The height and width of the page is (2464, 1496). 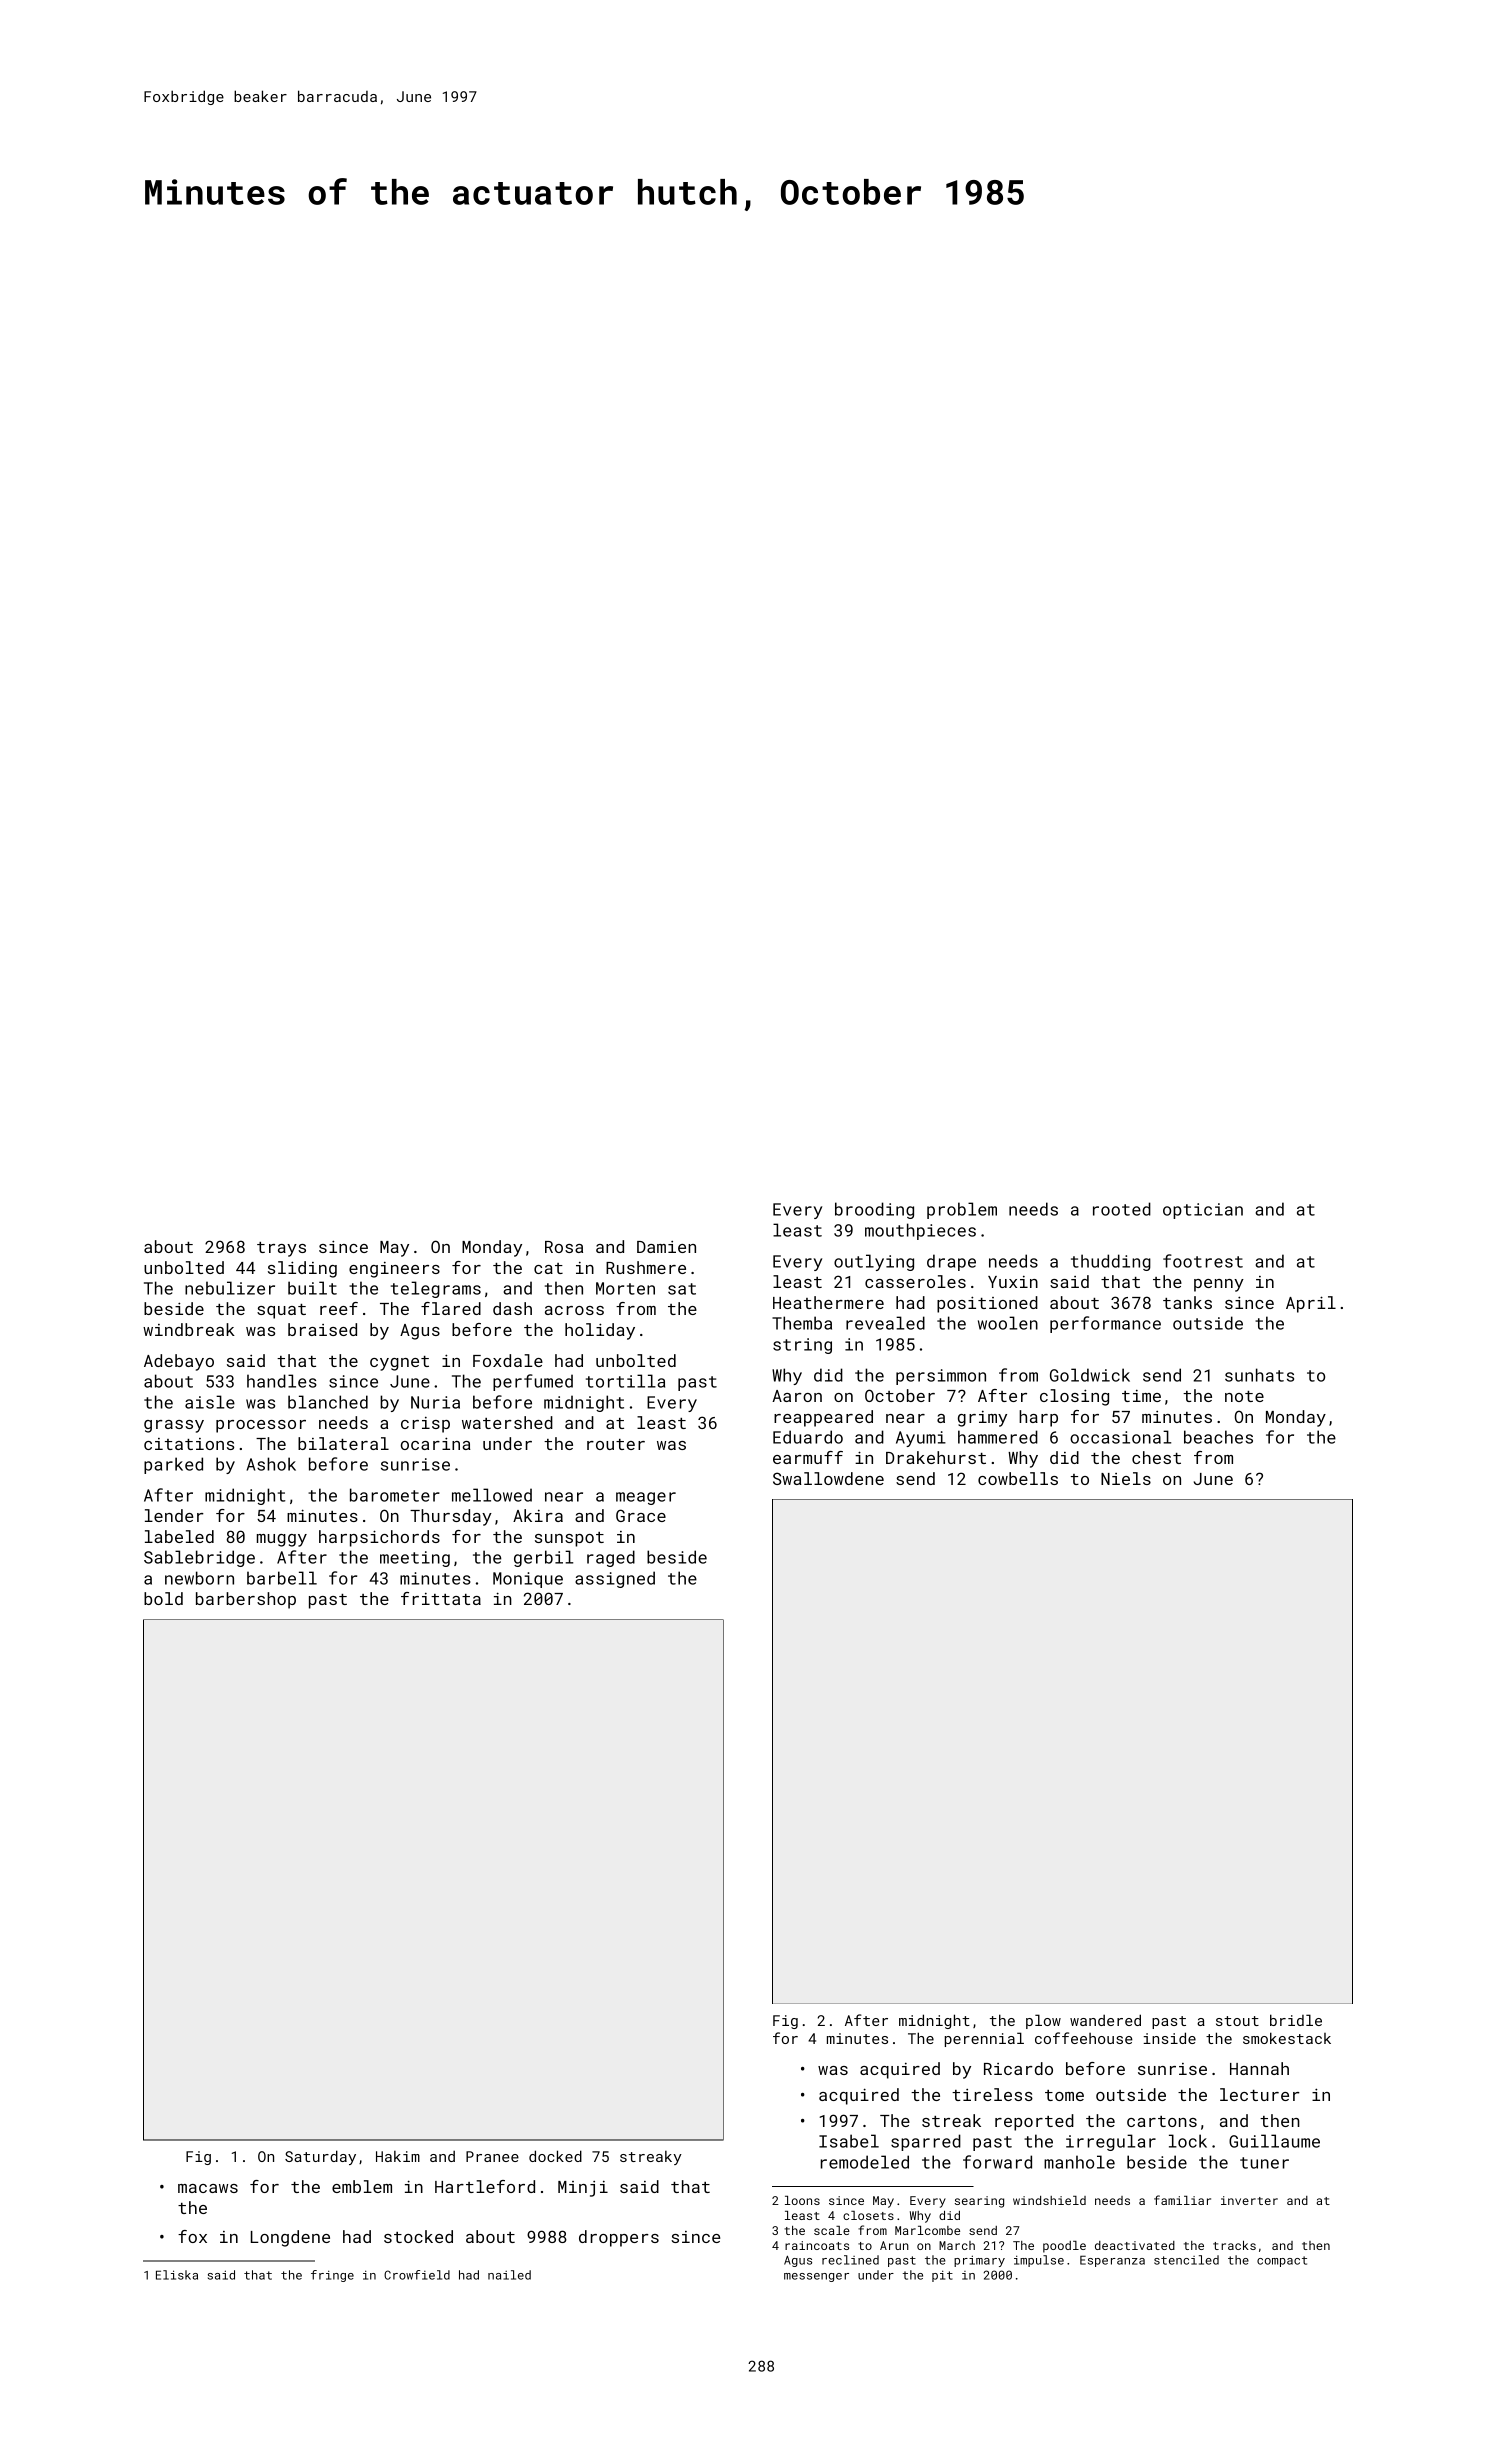 I want to click on perennial, so click(x=984, y=2039).
